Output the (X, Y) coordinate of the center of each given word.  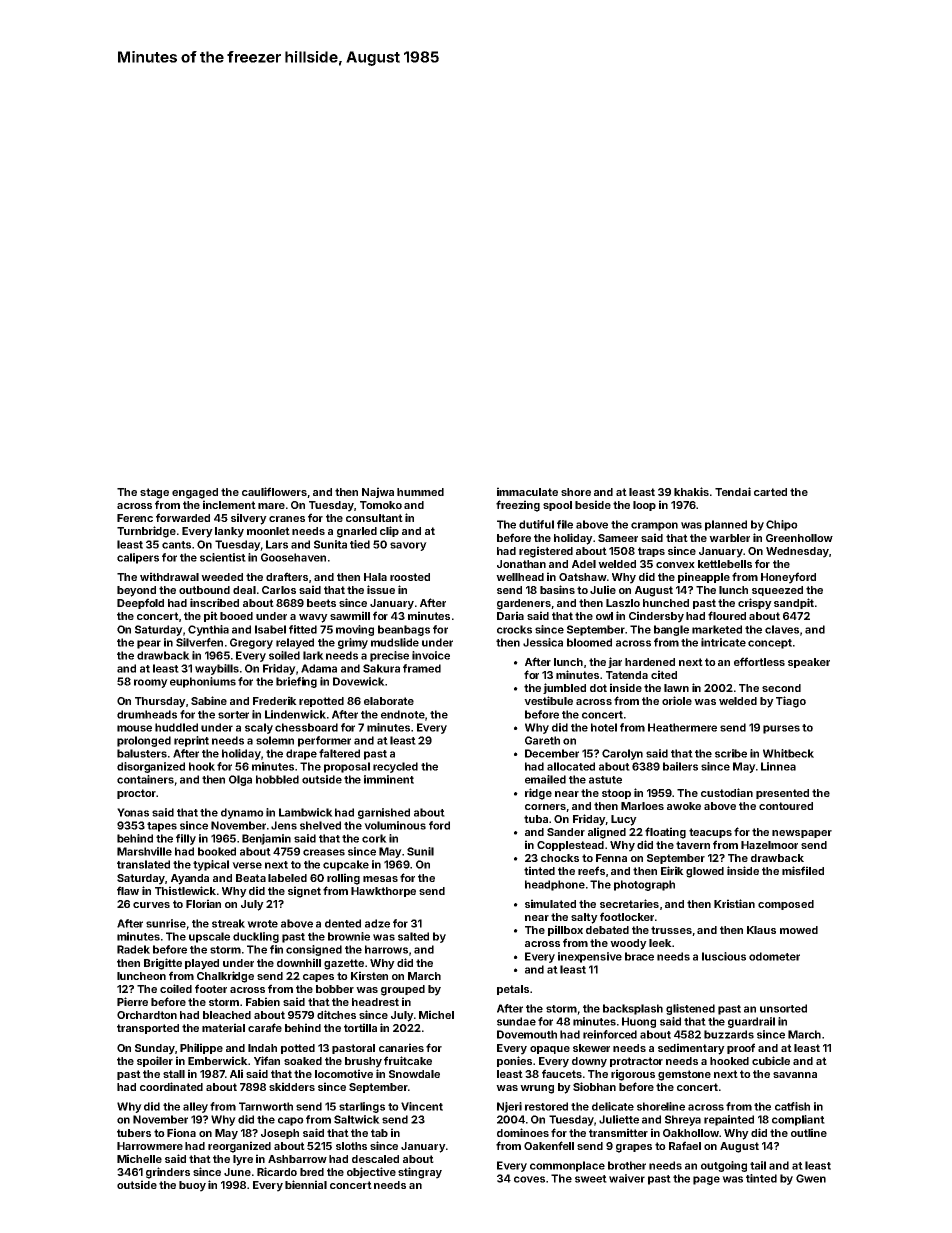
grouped (403, 990)
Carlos (279, 590)
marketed (717, 629)
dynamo (242, 813)
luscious (724, 956)
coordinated (171, 1086)
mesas (380, 879)
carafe (265, 1027)
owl (604, 616)
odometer (774, 956)
